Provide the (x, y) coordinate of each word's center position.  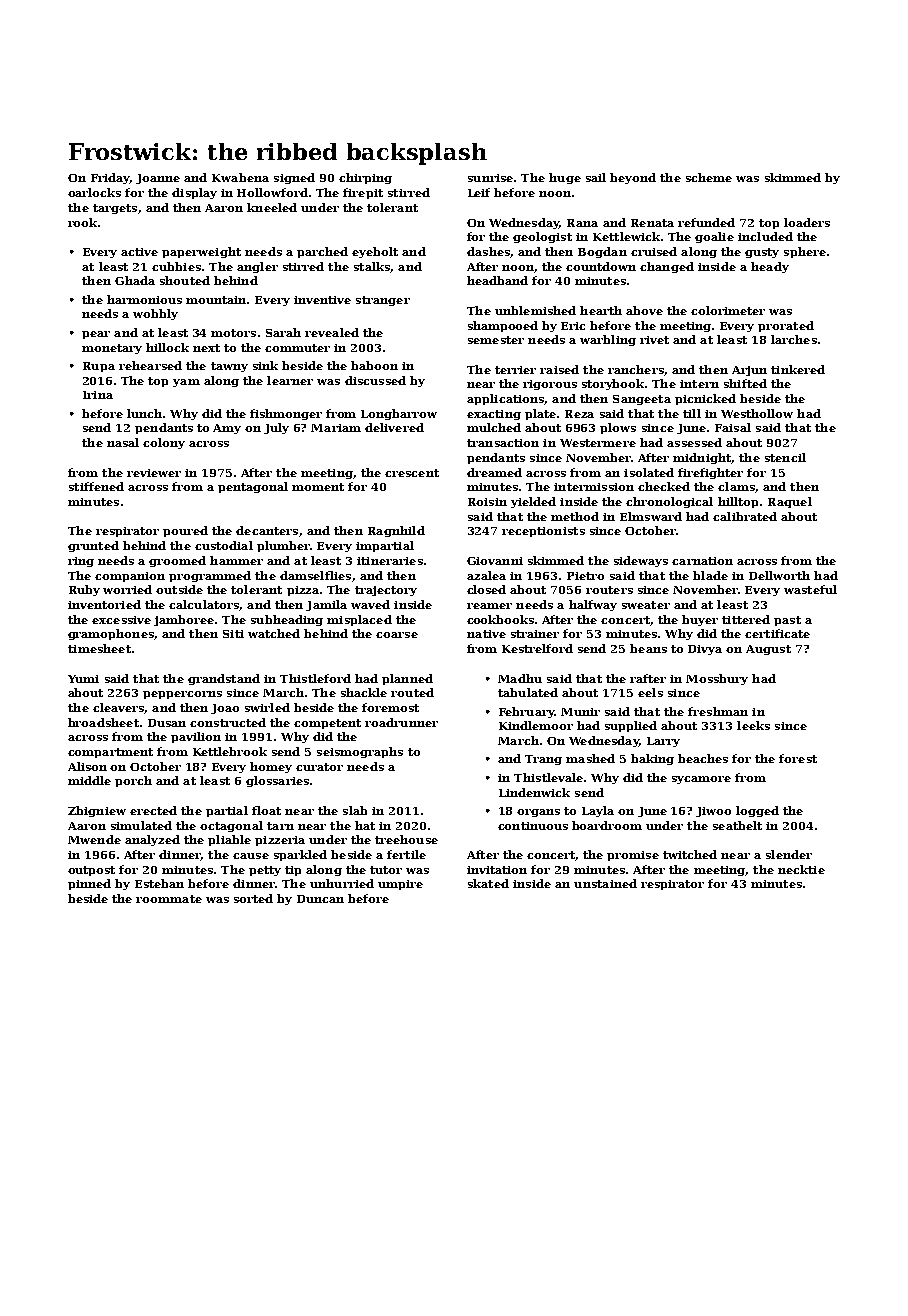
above (644, 310)
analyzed (152, 840)
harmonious (144, 299)
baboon (374, 365)
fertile (406, 854)
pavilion (196, 737)
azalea (486, 575)
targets (115, 209)
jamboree (184, 620)
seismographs (360, 752)
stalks (372, 266)
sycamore (701, 780)
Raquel (790, 502)
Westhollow (757, 413)
